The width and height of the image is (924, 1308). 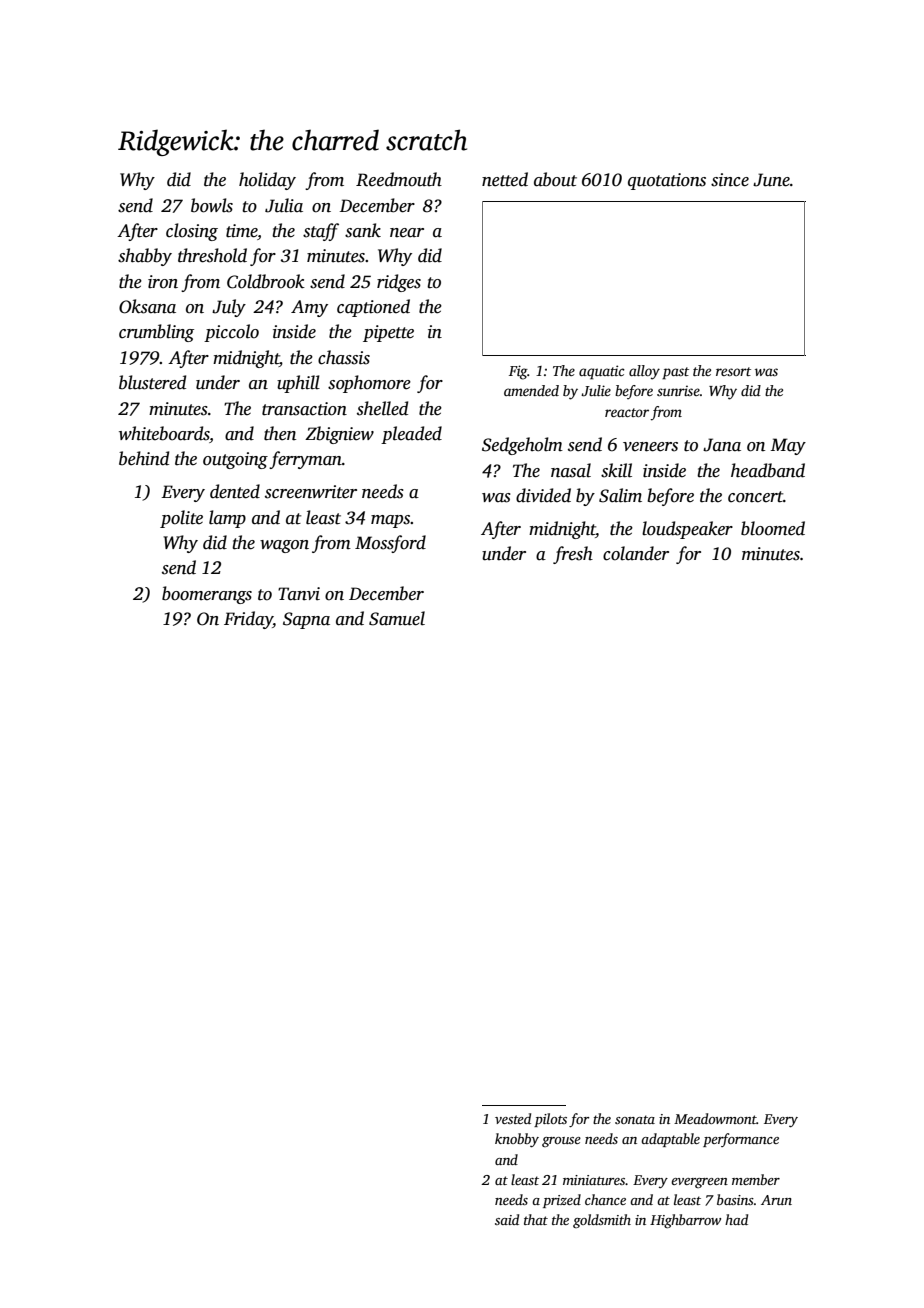 I want to click on fresh, so click(x=573, y=555).
